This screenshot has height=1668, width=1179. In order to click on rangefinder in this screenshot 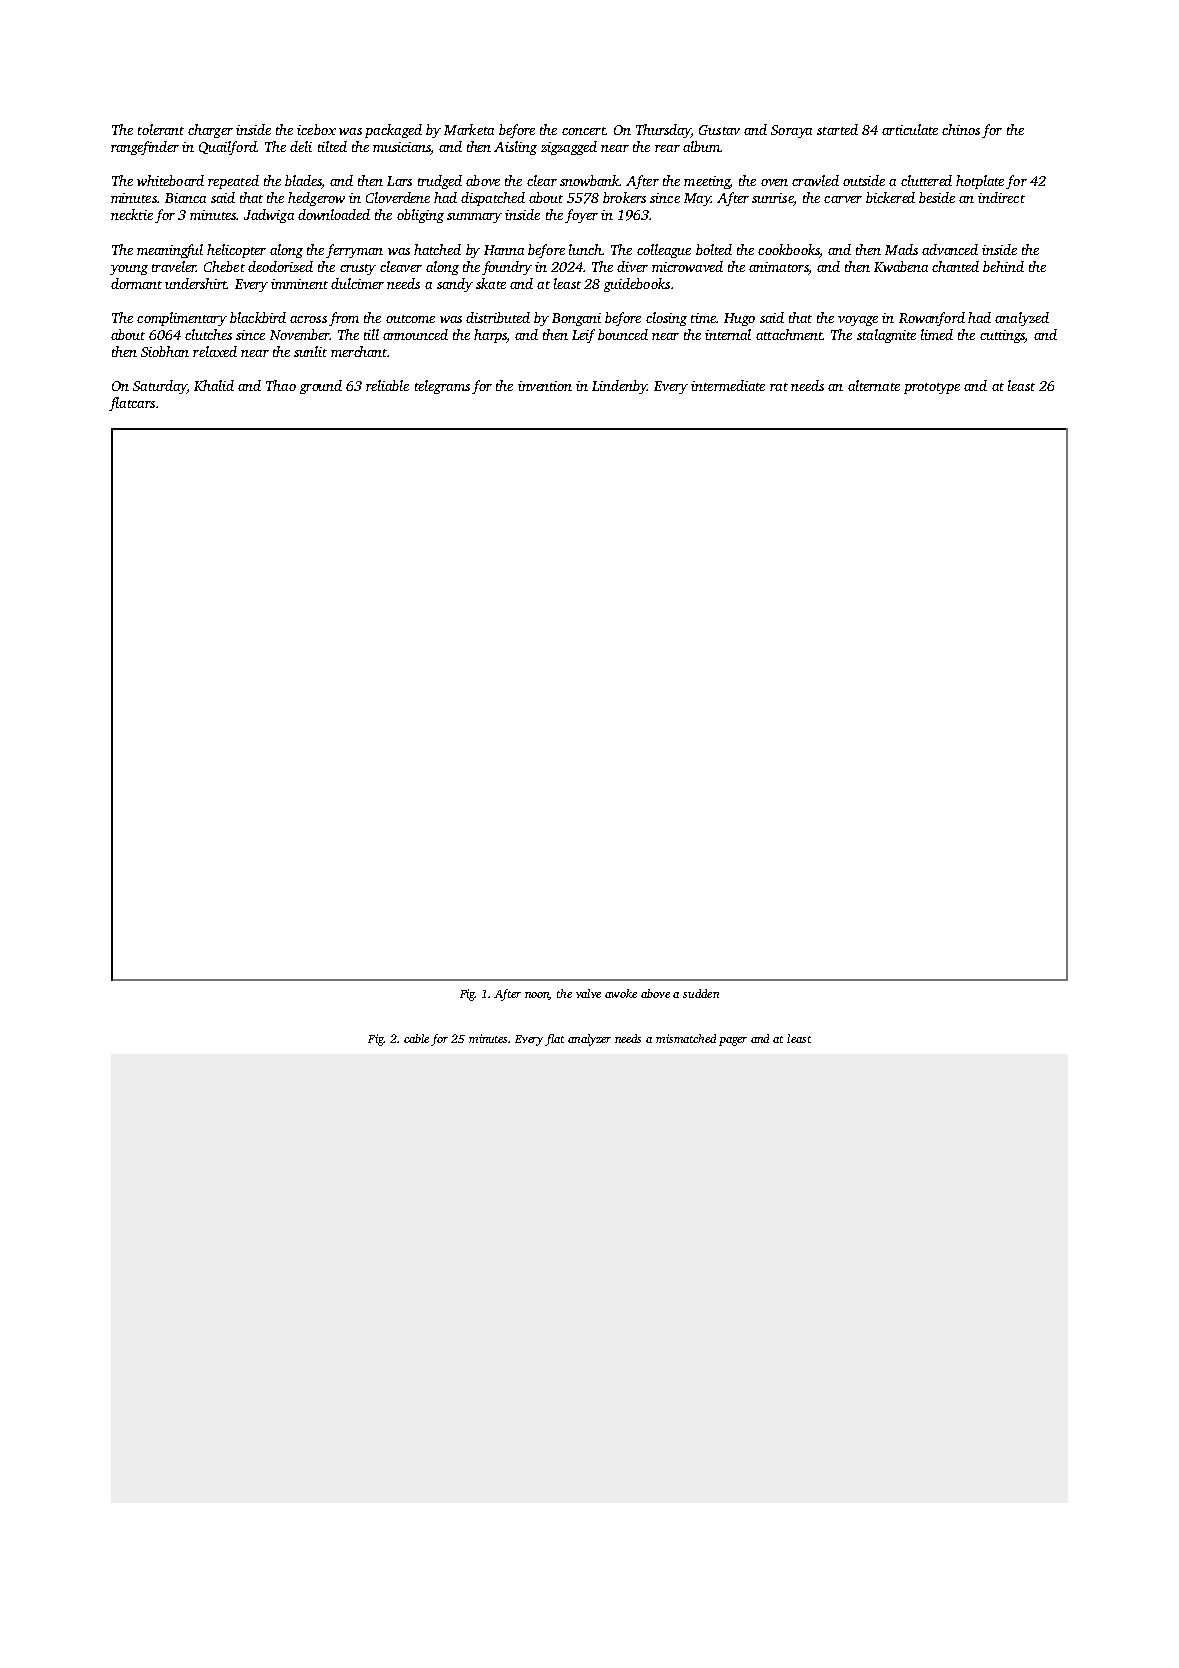, I will do `click(145, 148)`.
